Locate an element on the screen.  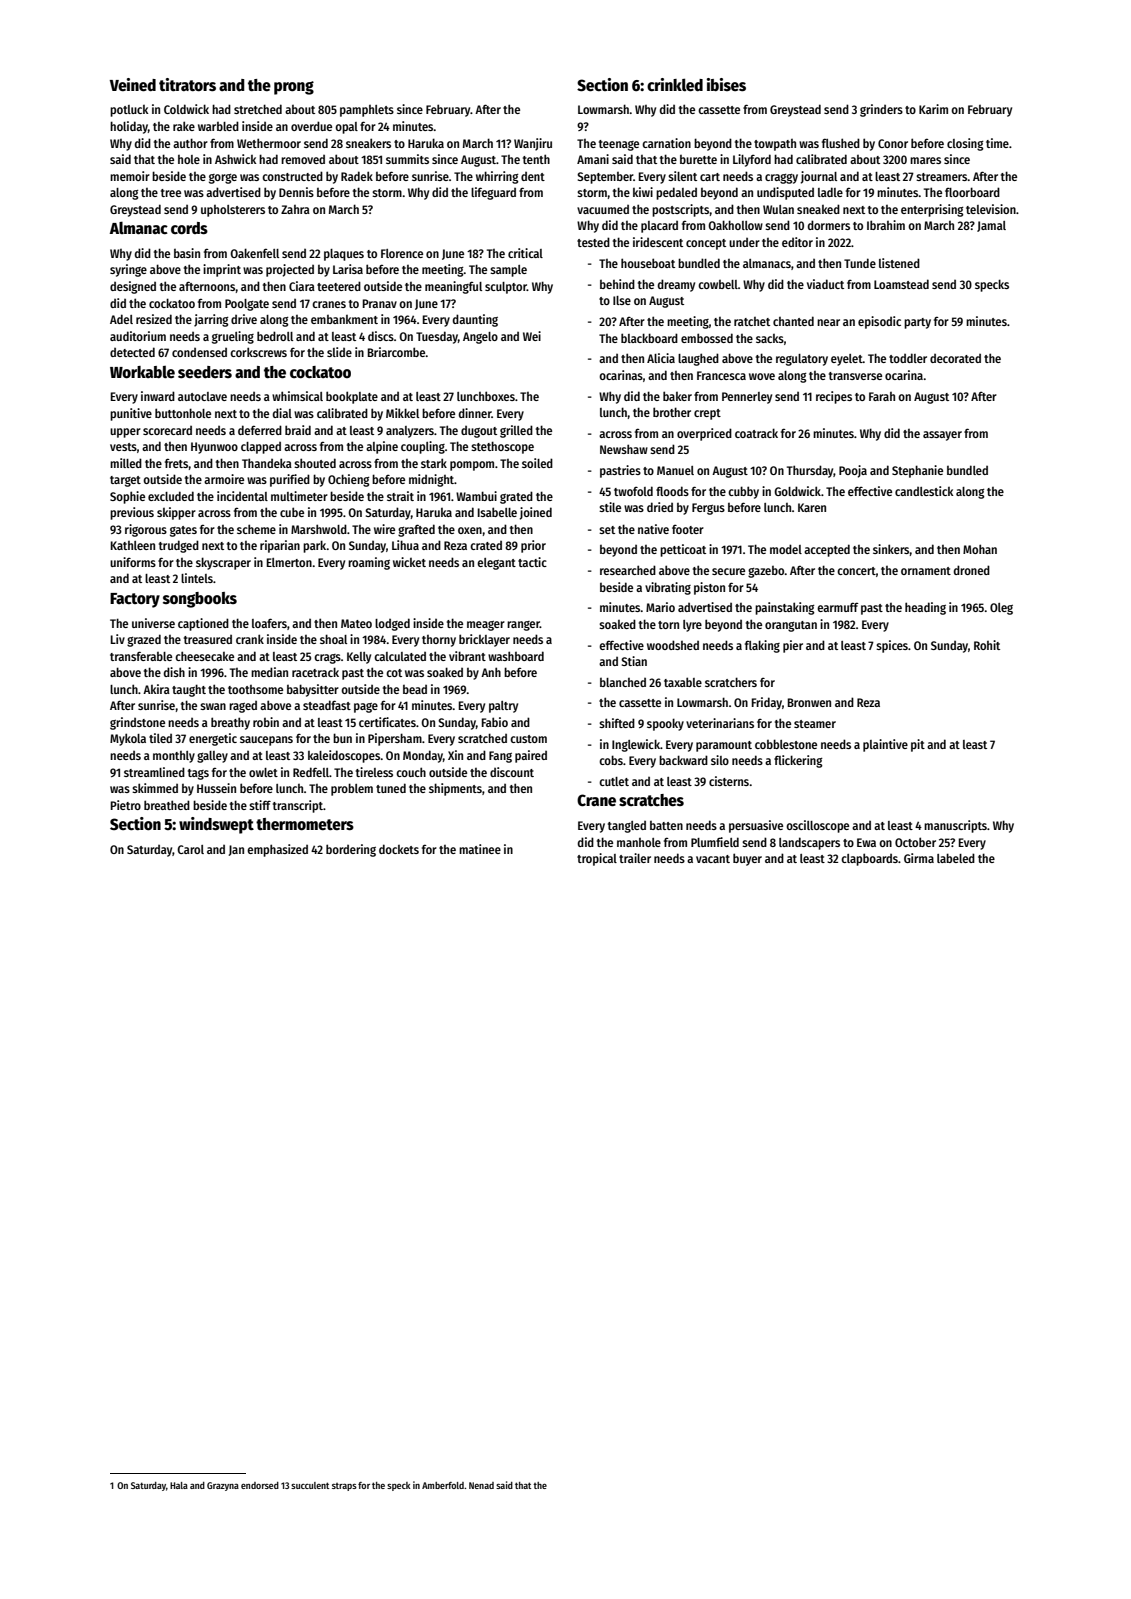
prong is located at coordinates (294, 88).
